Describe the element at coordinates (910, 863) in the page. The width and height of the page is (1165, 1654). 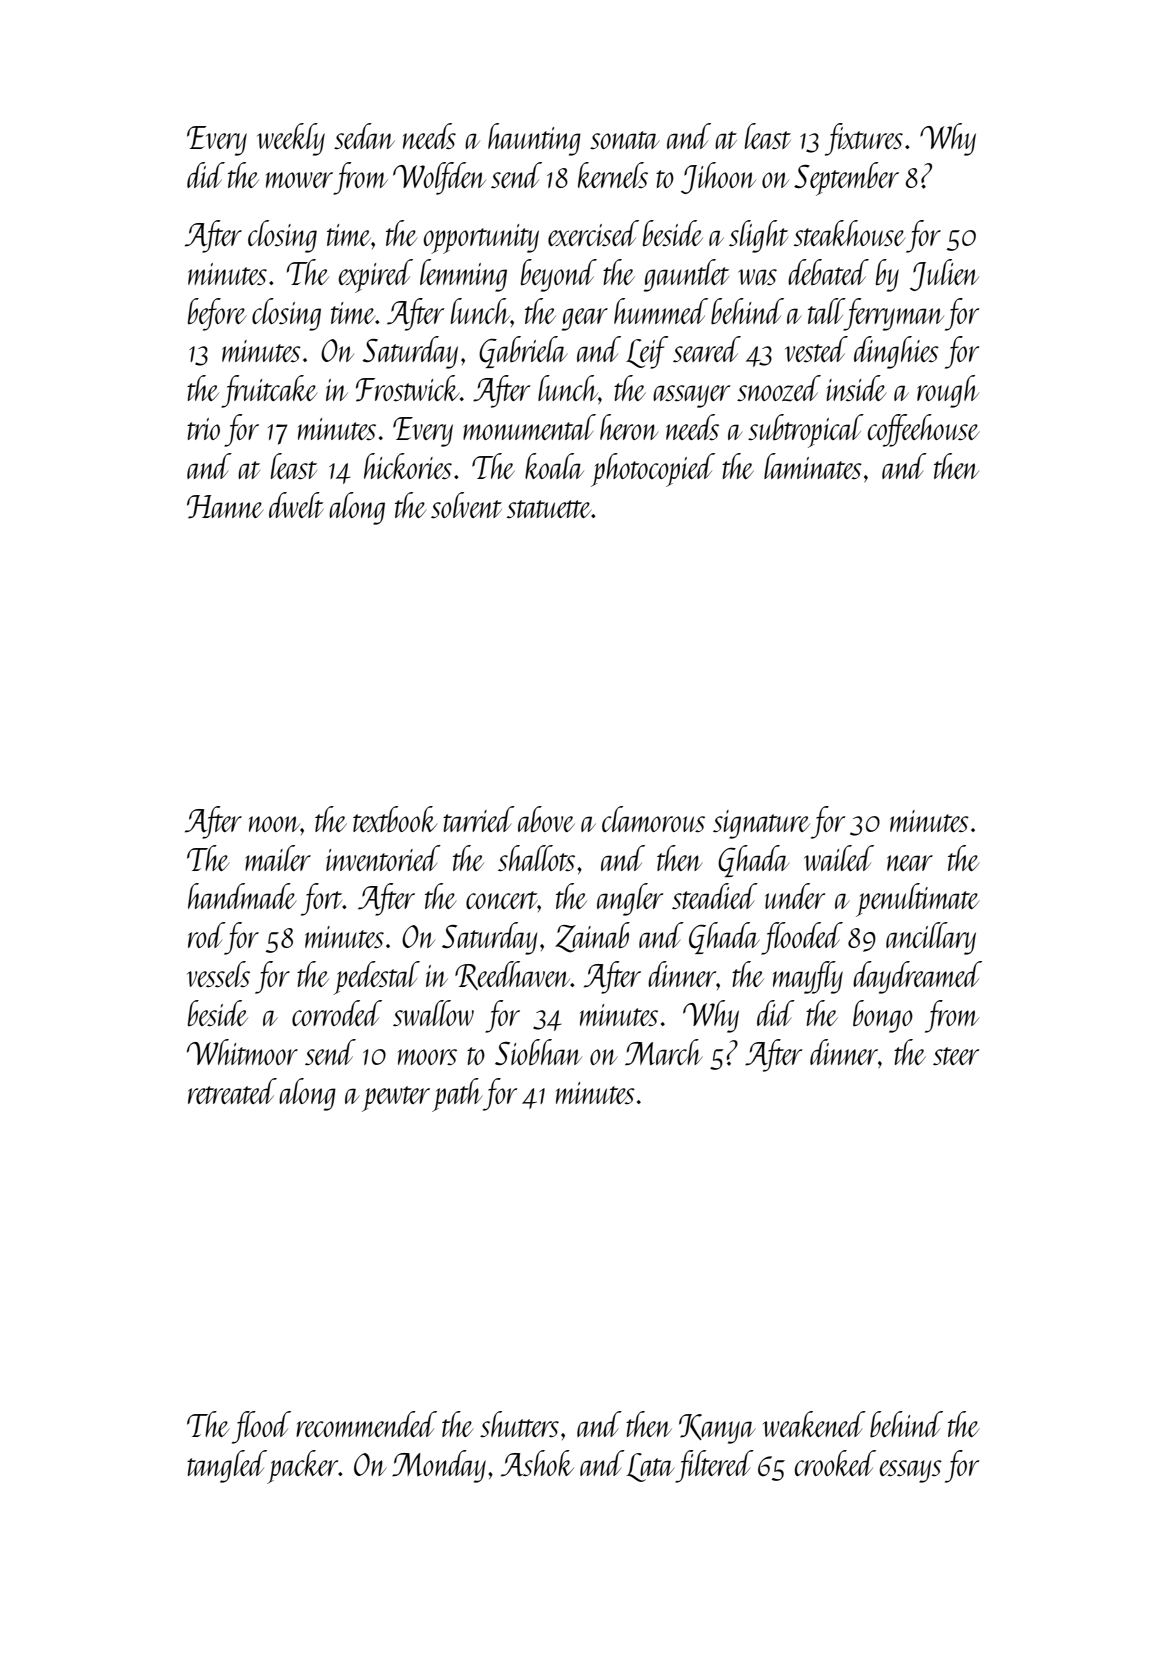
I see `near` at that location.
